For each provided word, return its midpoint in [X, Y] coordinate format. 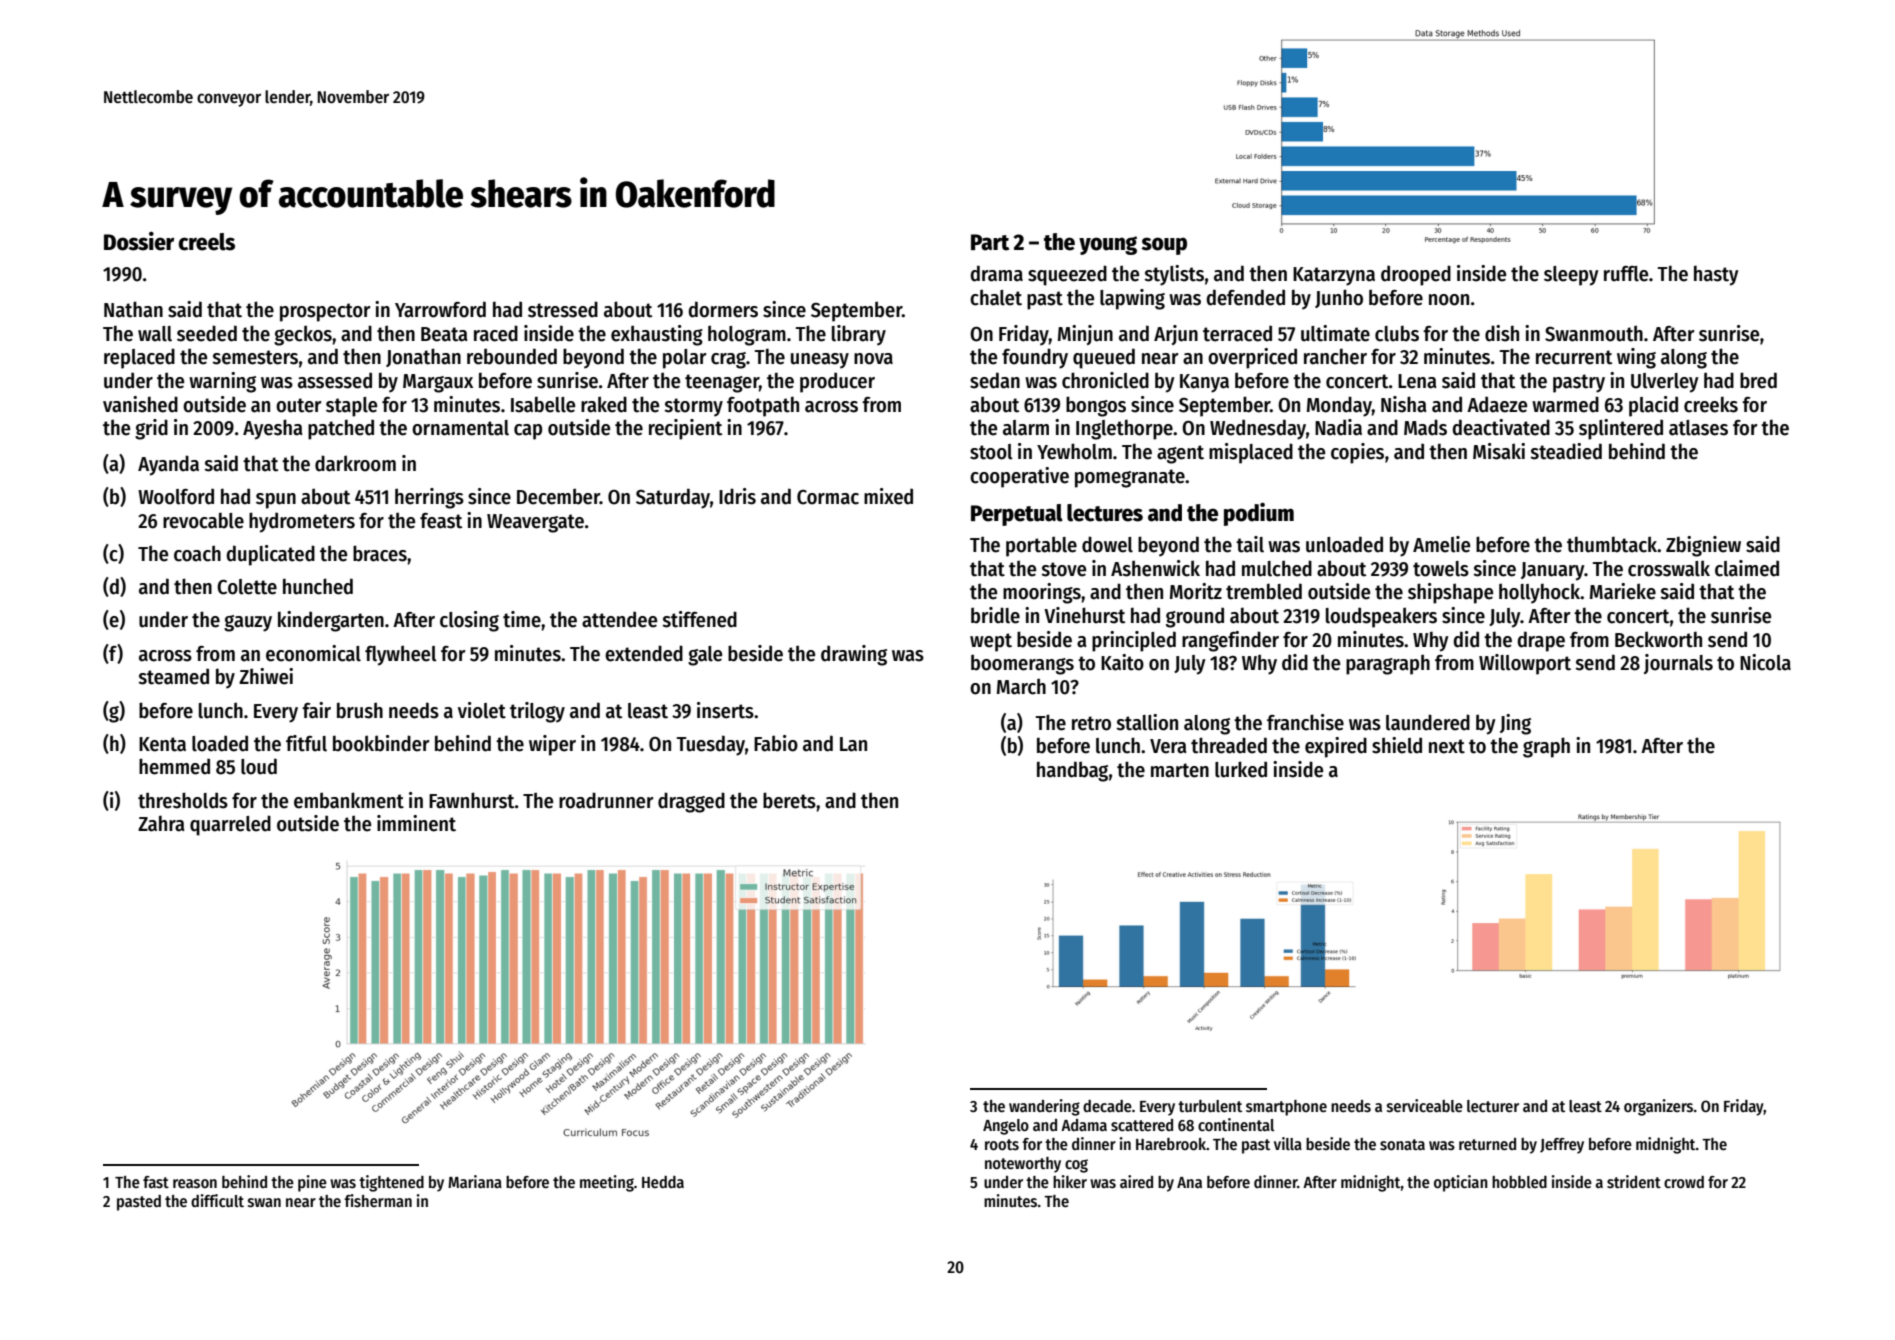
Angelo [1006, 1127]
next [1447, 746]
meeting [607, 1183]
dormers [723, 309]
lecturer [1493, 1106]
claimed [1747, 568]
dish [1502, 333]
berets [789, 800]
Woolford [176, 496]
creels [206, 242]
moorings [1042, 593]
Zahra [161, 823]
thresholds [183, 800]
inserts [725, 710]
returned [1487, 1144]
